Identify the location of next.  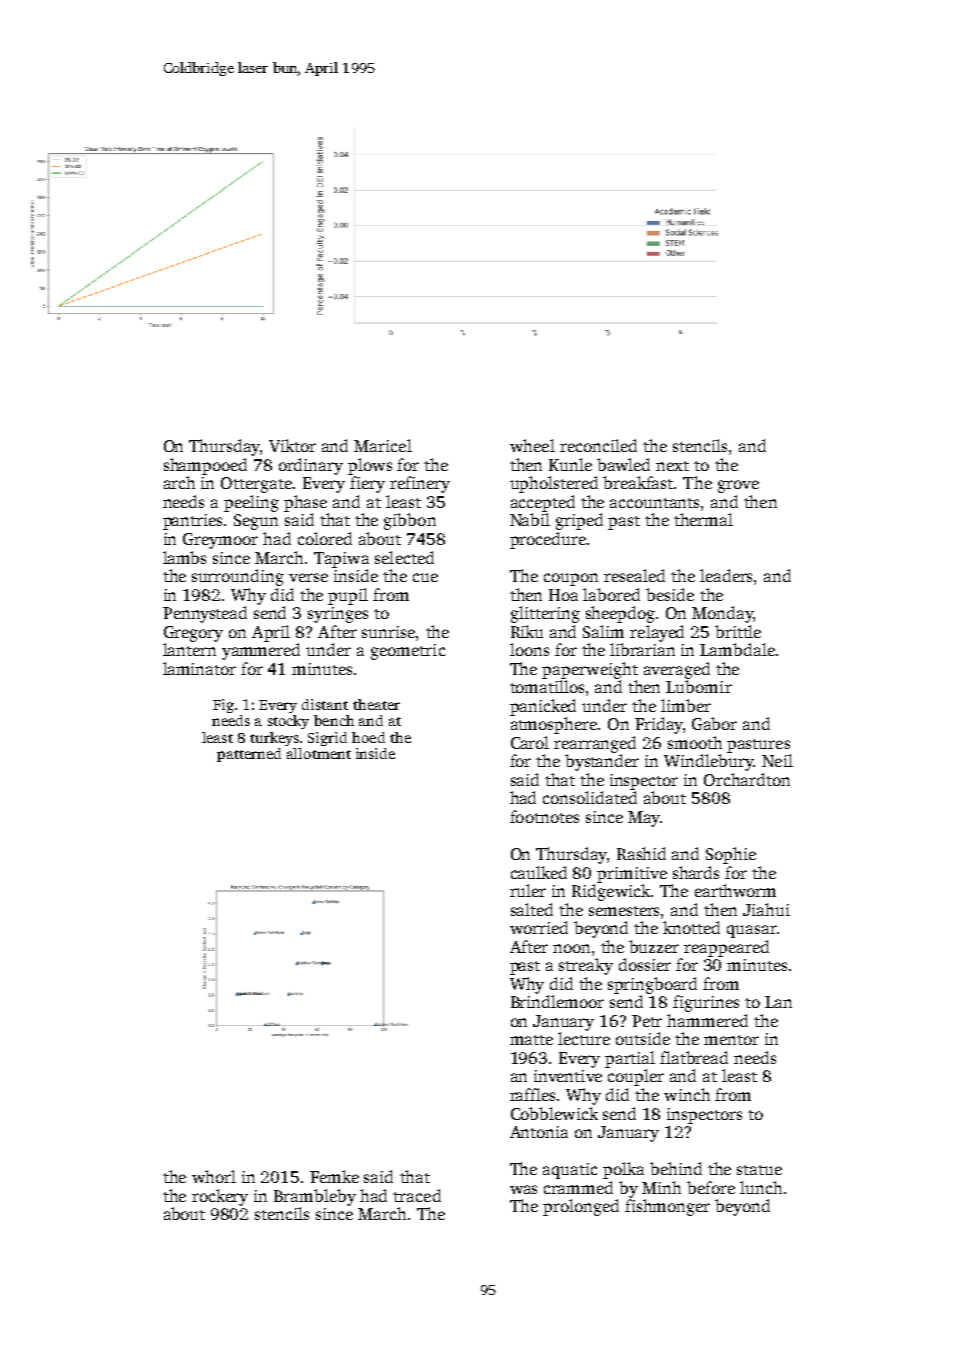
(672, 466).
